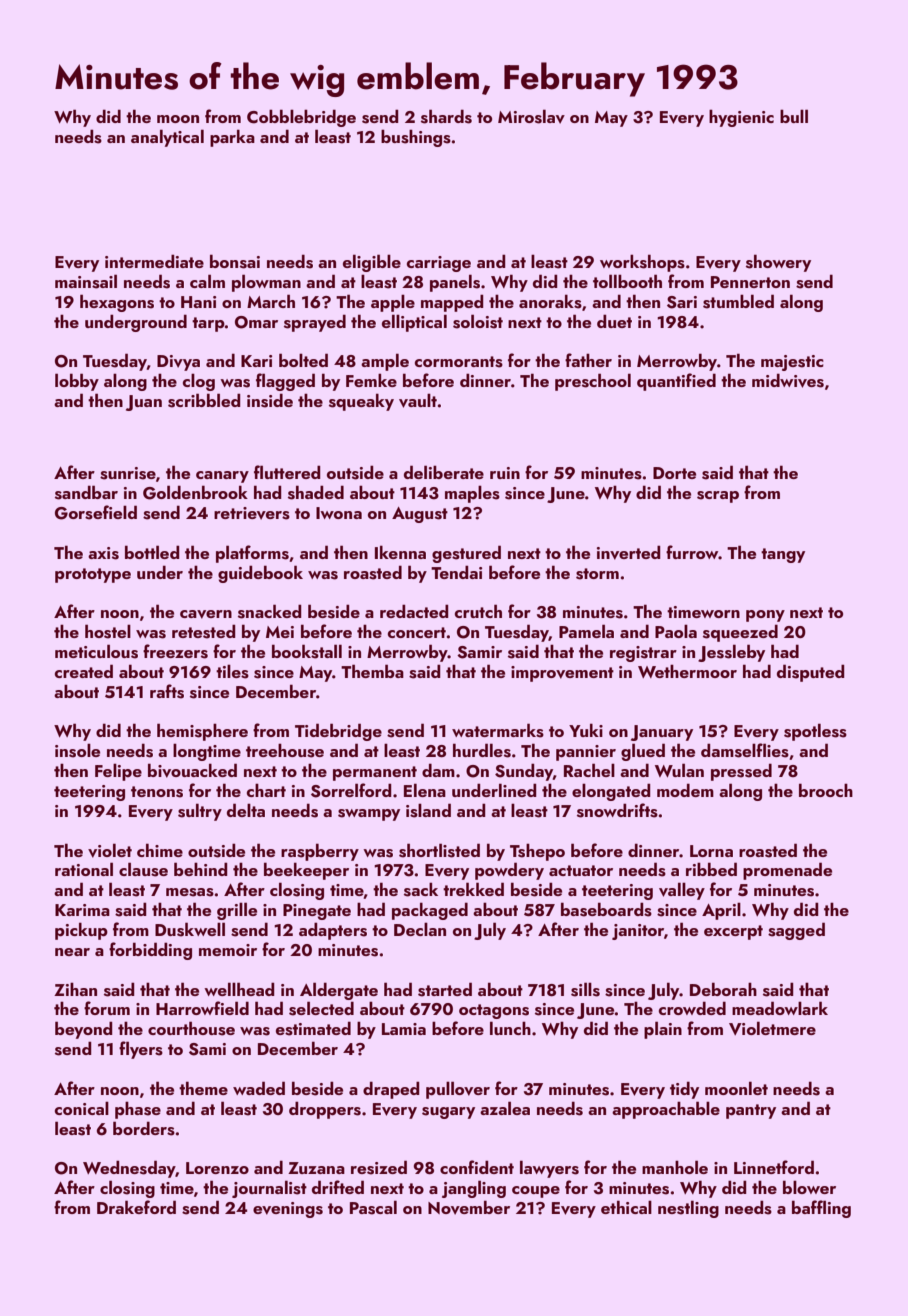  Describe the element at coordinates (81, 931) in the screenshot. I see `pickup` at that location.
